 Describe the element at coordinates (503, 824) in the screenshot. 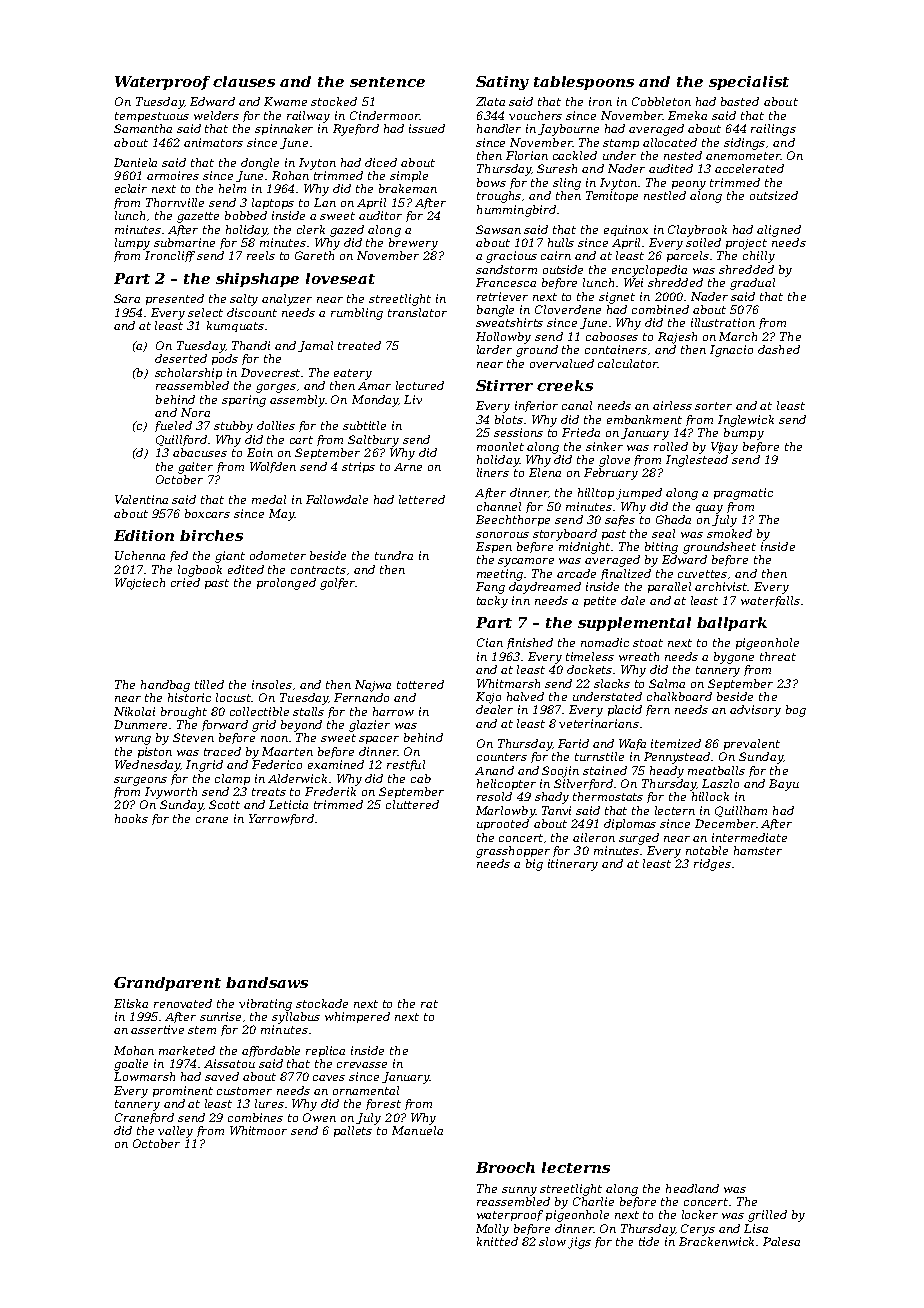

I see `uprooted` at that location.
